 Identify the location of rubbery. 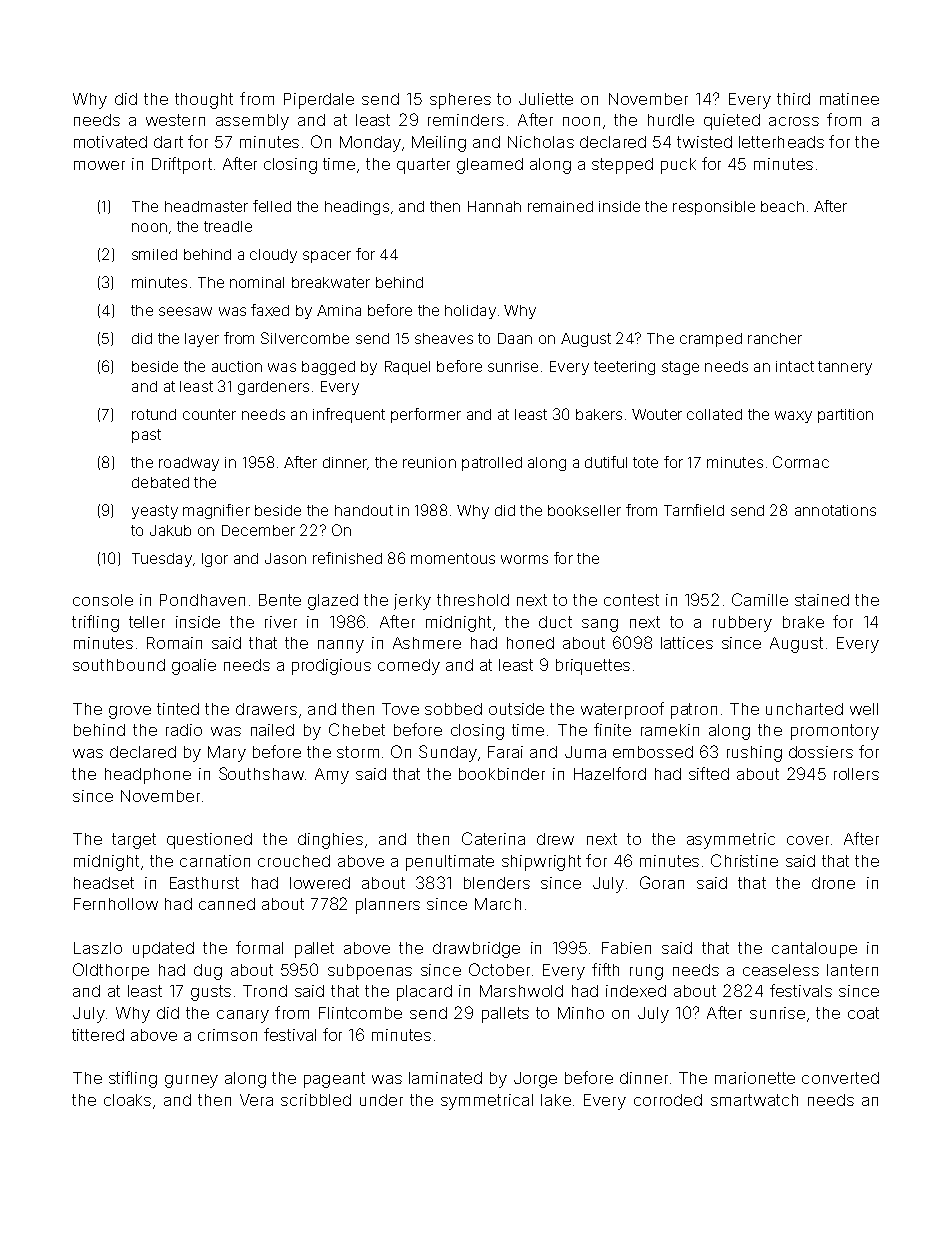
(742, 624).
